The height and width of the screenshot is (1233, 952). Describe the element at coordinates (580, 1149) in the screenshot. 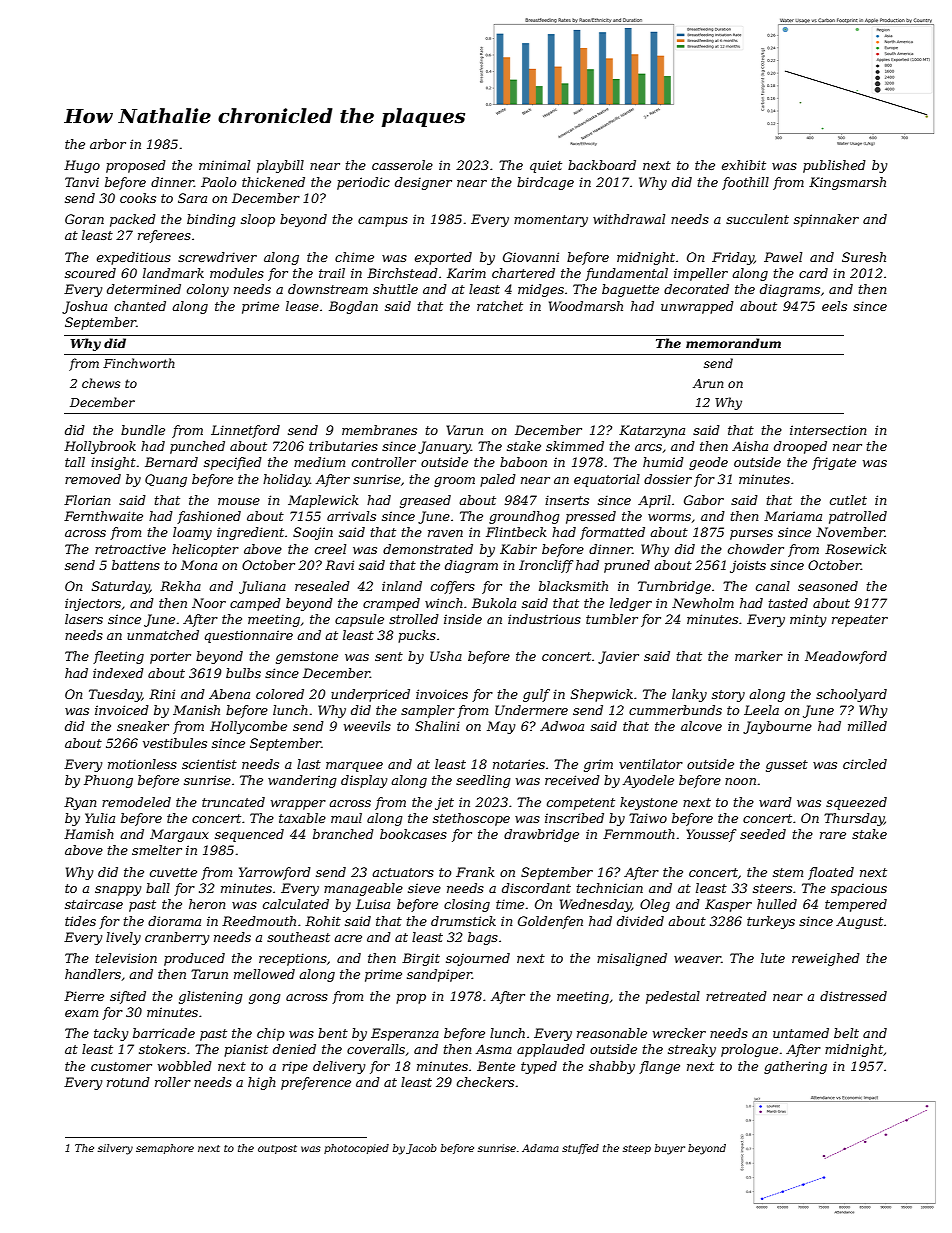

I see `stuffed` at that location.
